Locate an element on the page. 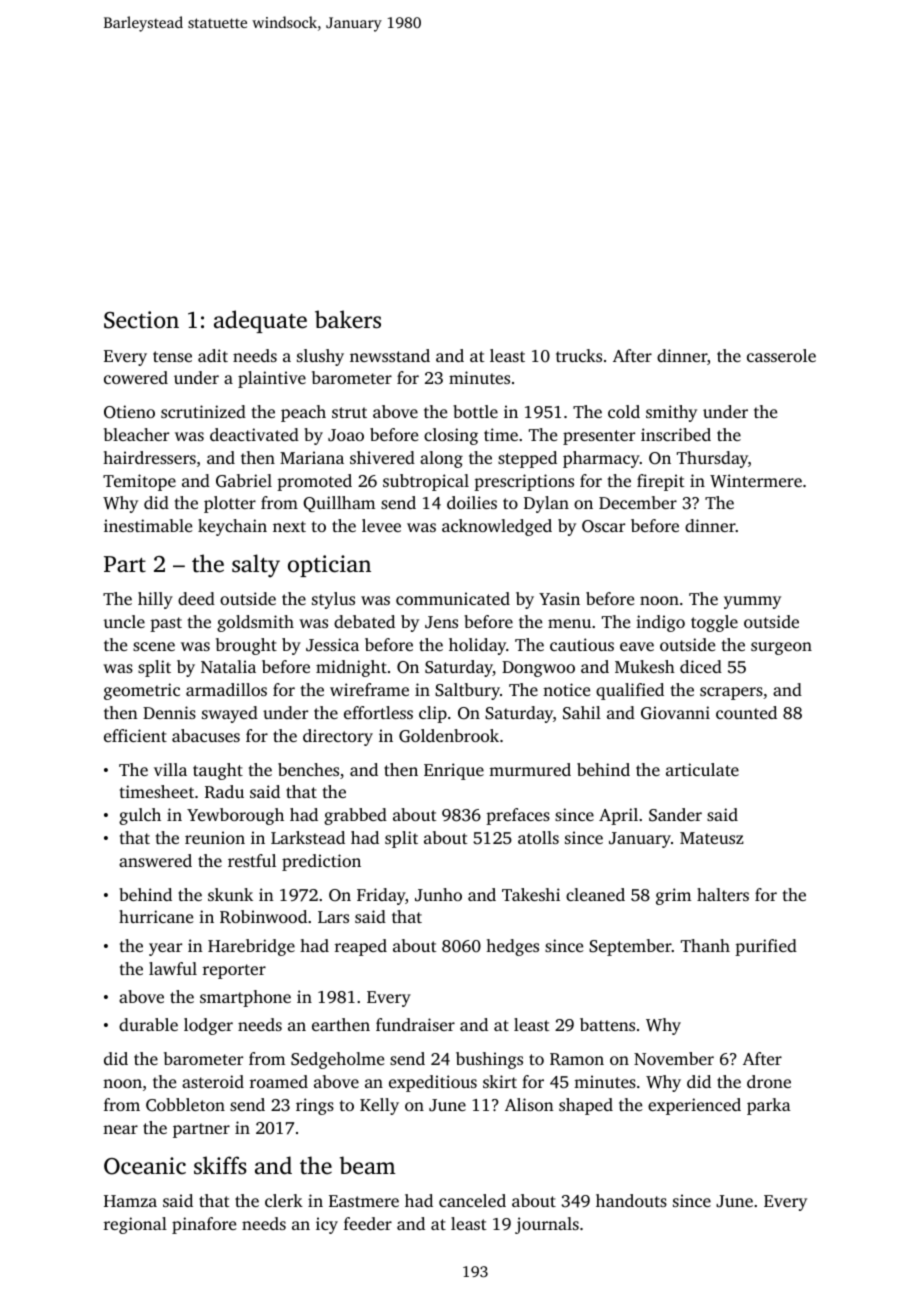 This page has height=1314, width=924. presenter is located at coordinates (599, 437).
